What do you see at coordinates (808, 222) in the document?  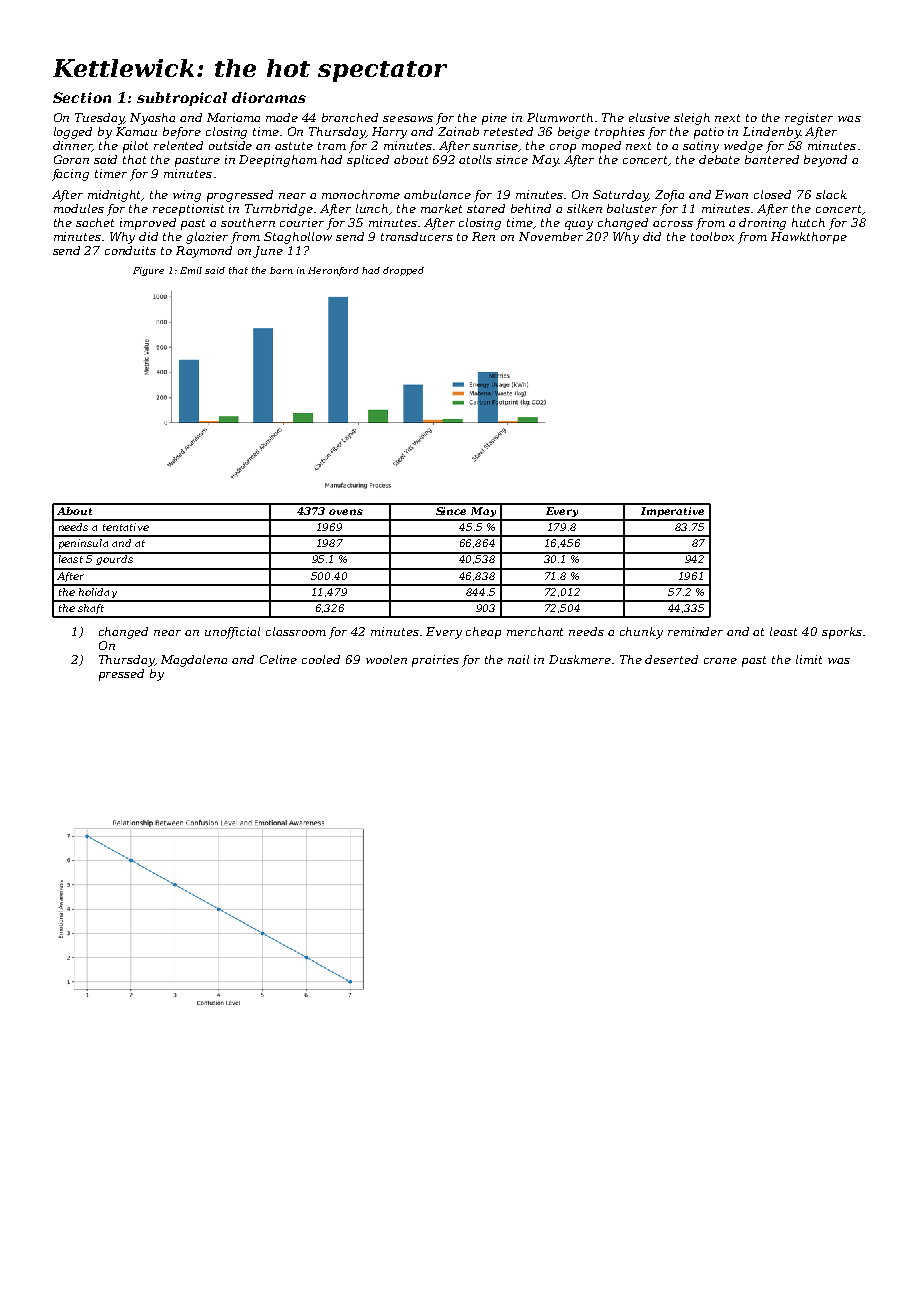 I see `hutch` at bounding box center [808, 222].
